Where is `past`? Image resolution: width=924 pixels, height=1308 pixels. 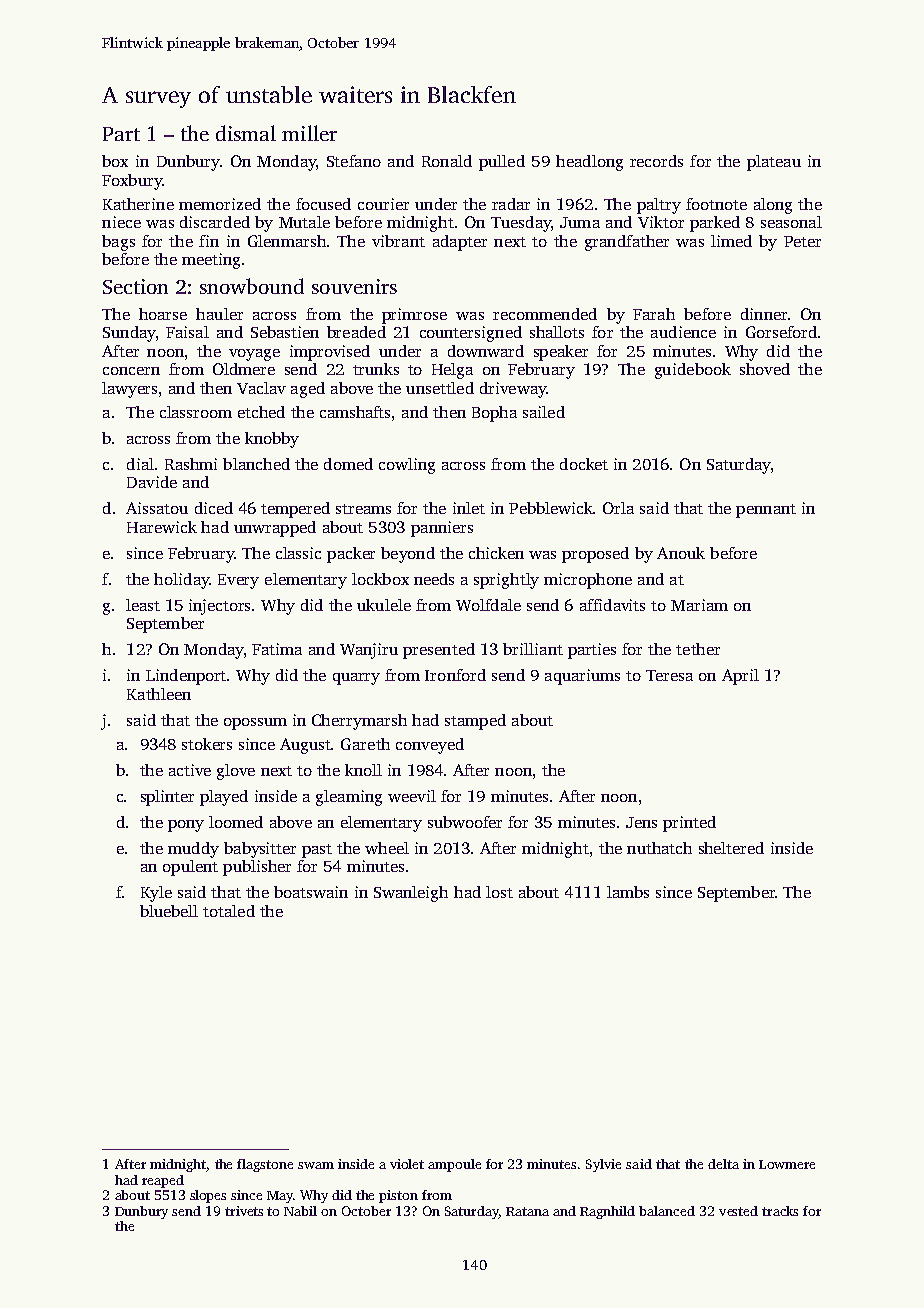 past is located at coordinates (317, 851).
